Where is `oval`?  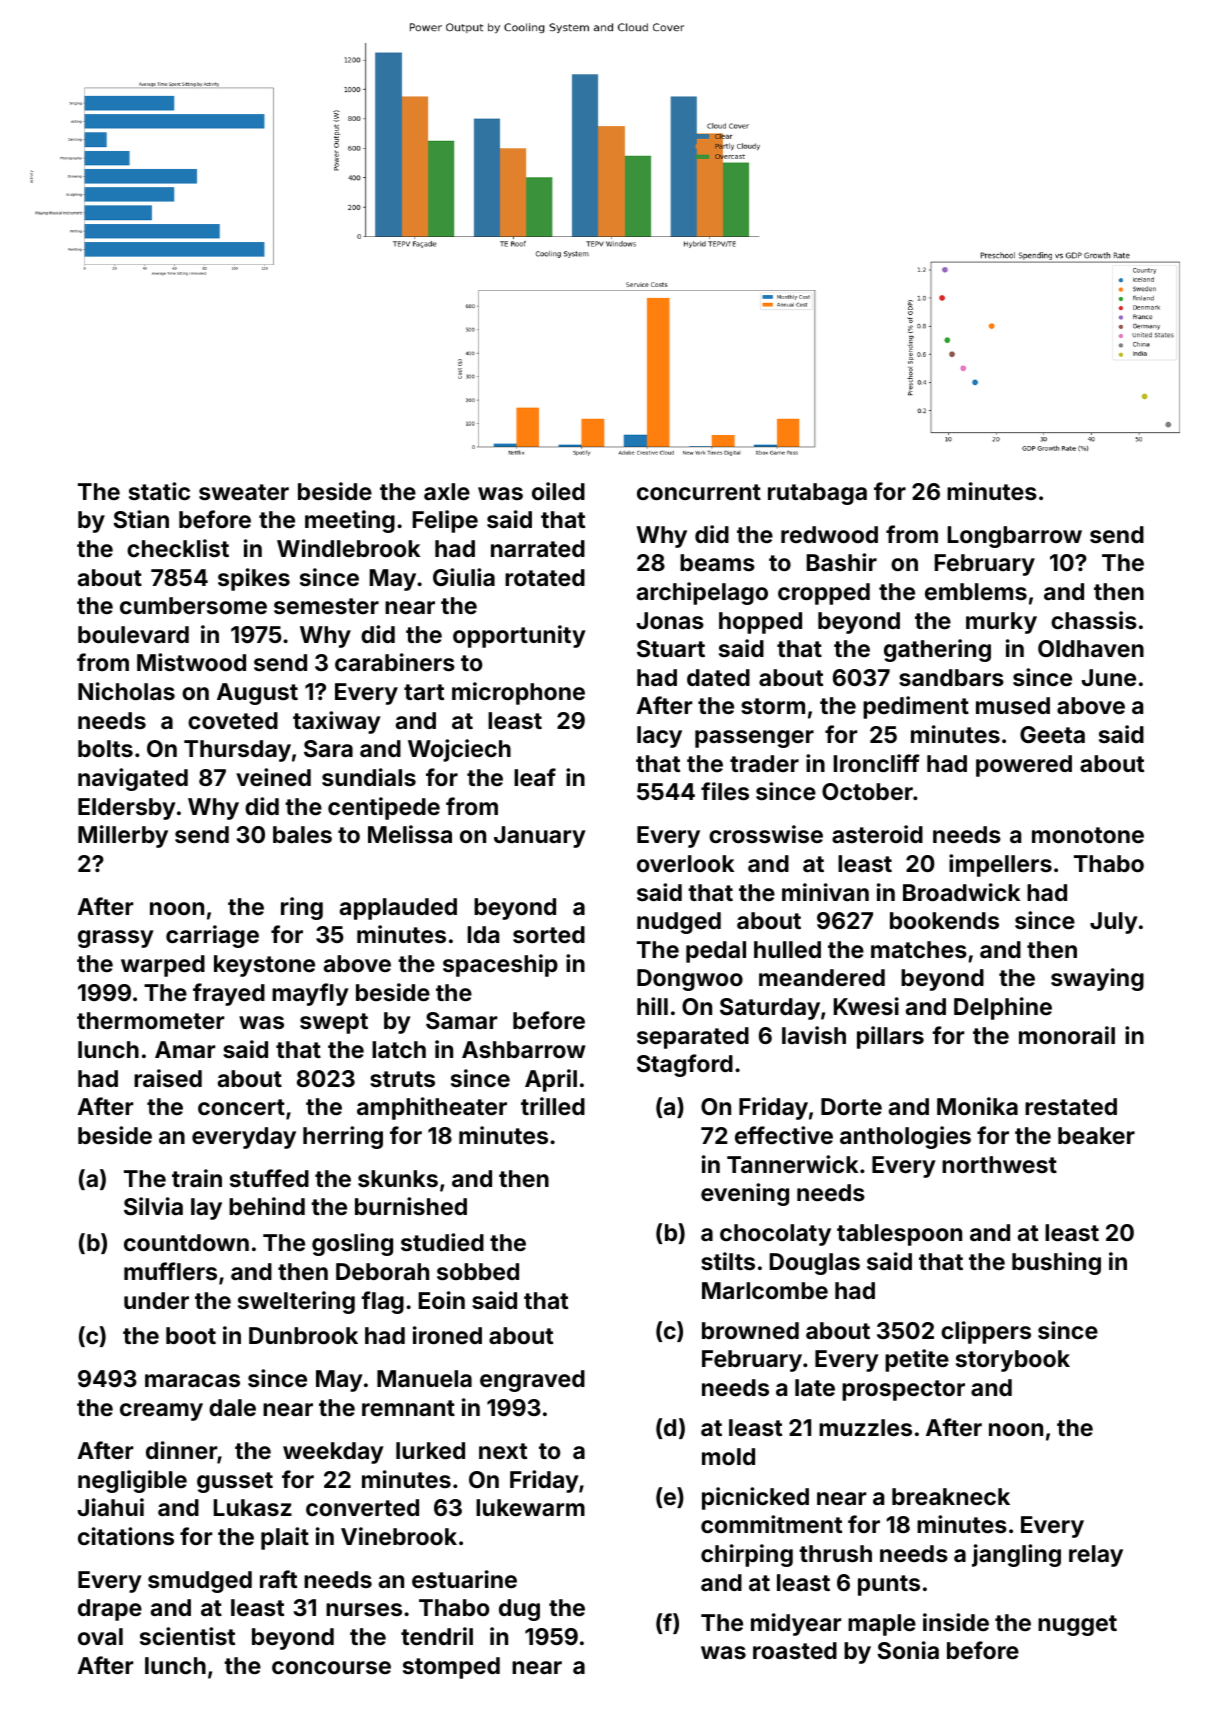
oval is located at coordinates (100, 1636).
